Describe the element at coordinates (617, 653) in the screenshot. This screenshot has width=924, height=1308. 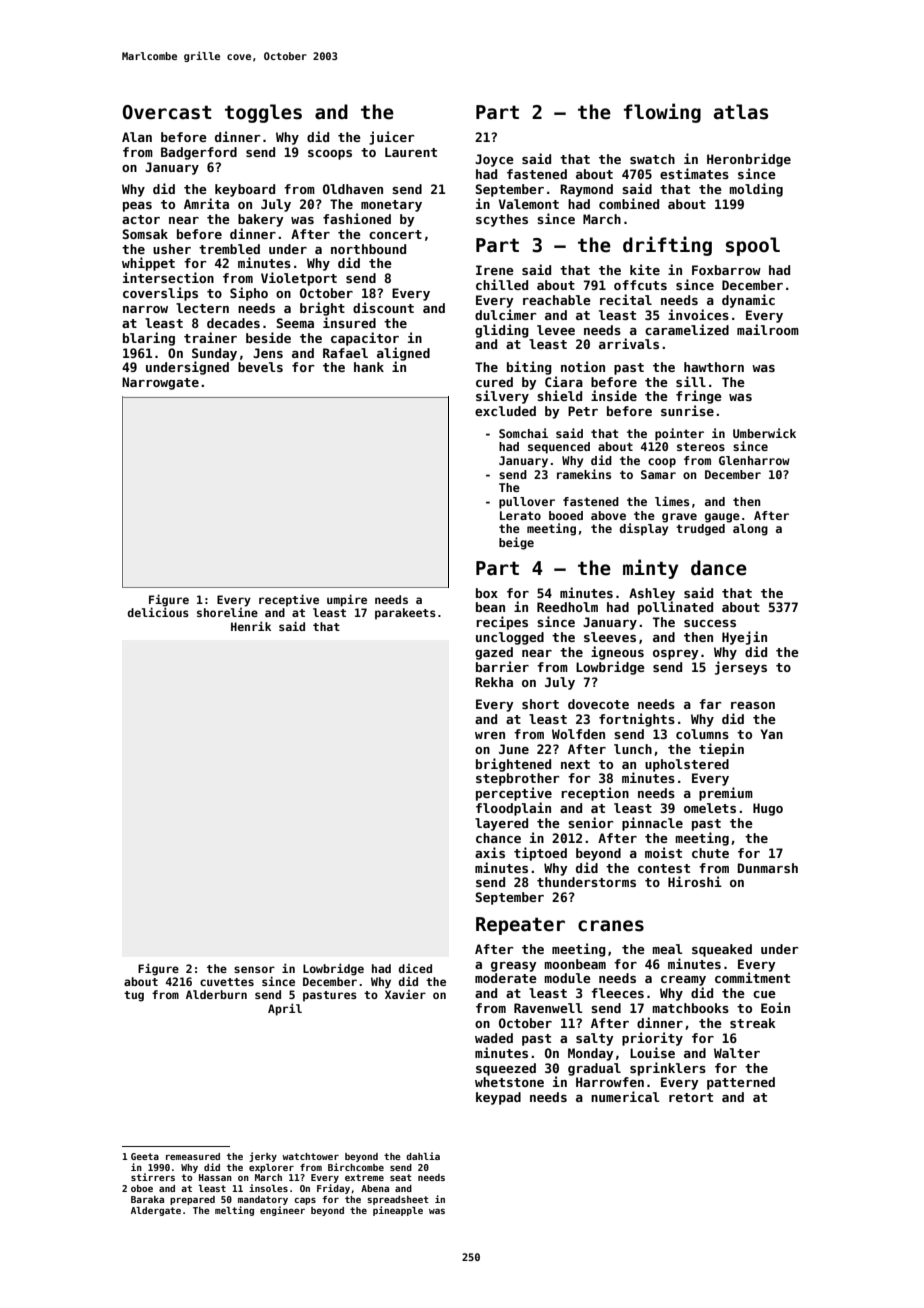
I see `igneous` at that location.
